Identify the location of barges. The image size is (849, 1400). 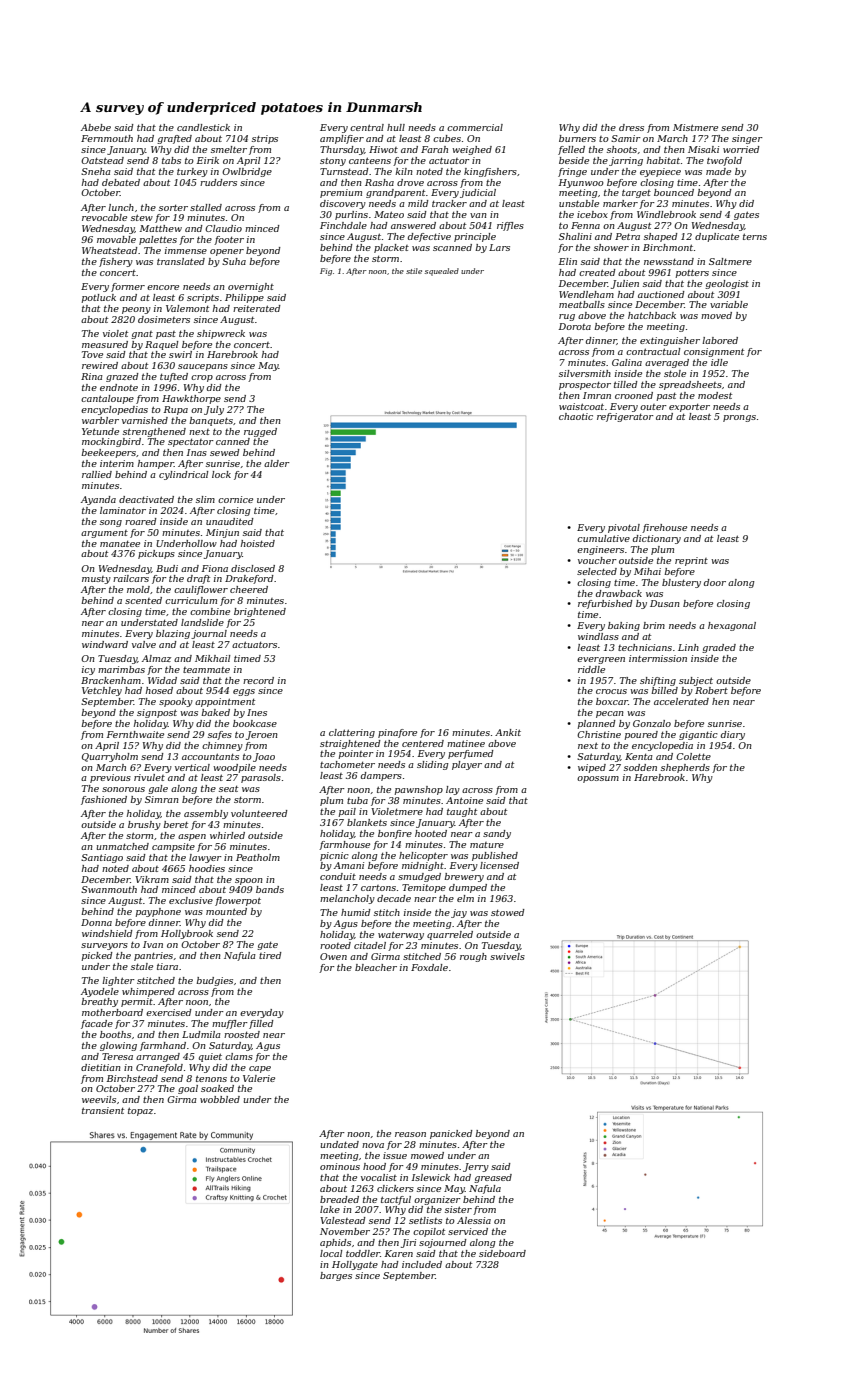
(336, 1276).
